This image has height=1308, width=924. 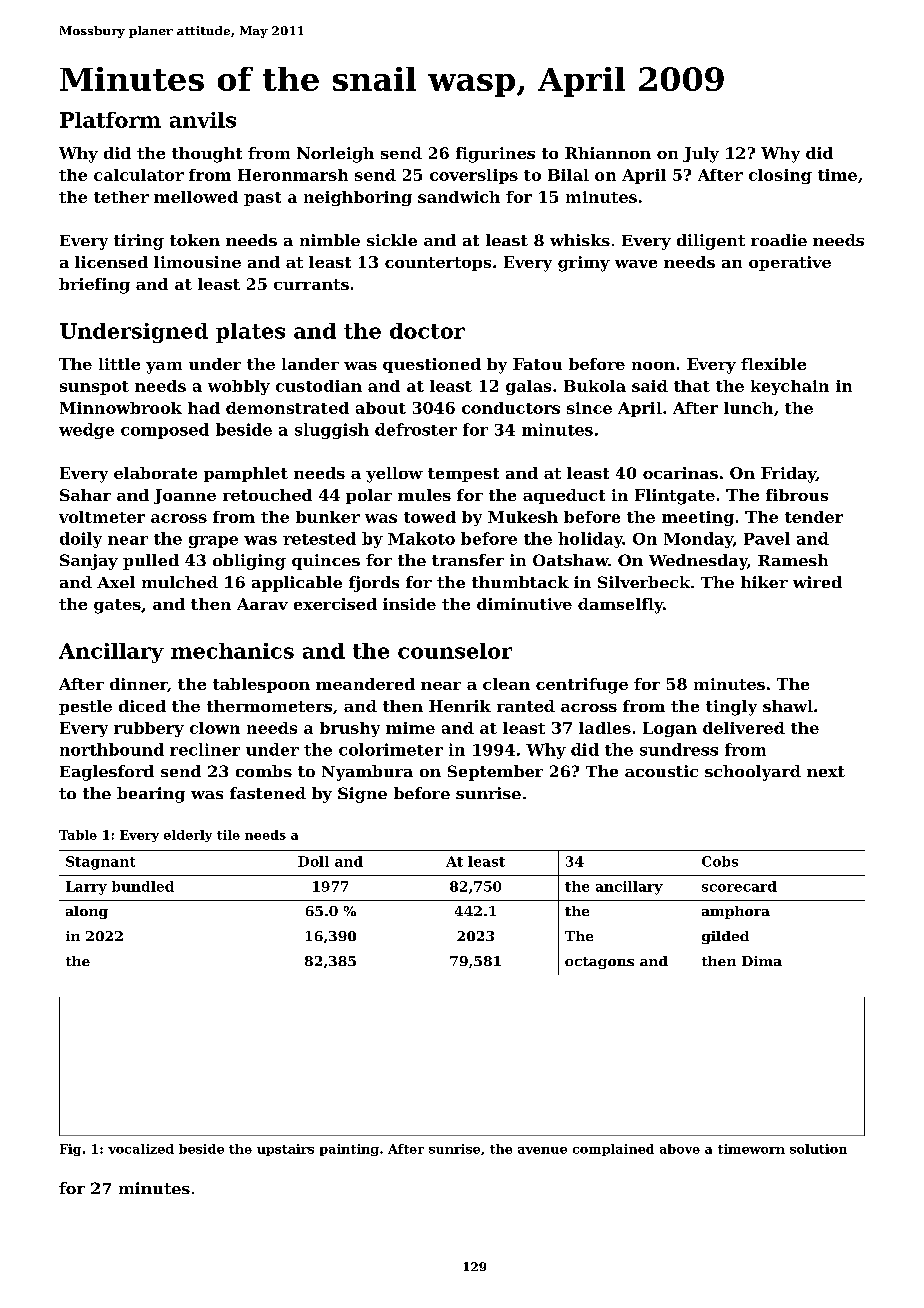 I want to click on diminutive, so click(x=524, y=604).
